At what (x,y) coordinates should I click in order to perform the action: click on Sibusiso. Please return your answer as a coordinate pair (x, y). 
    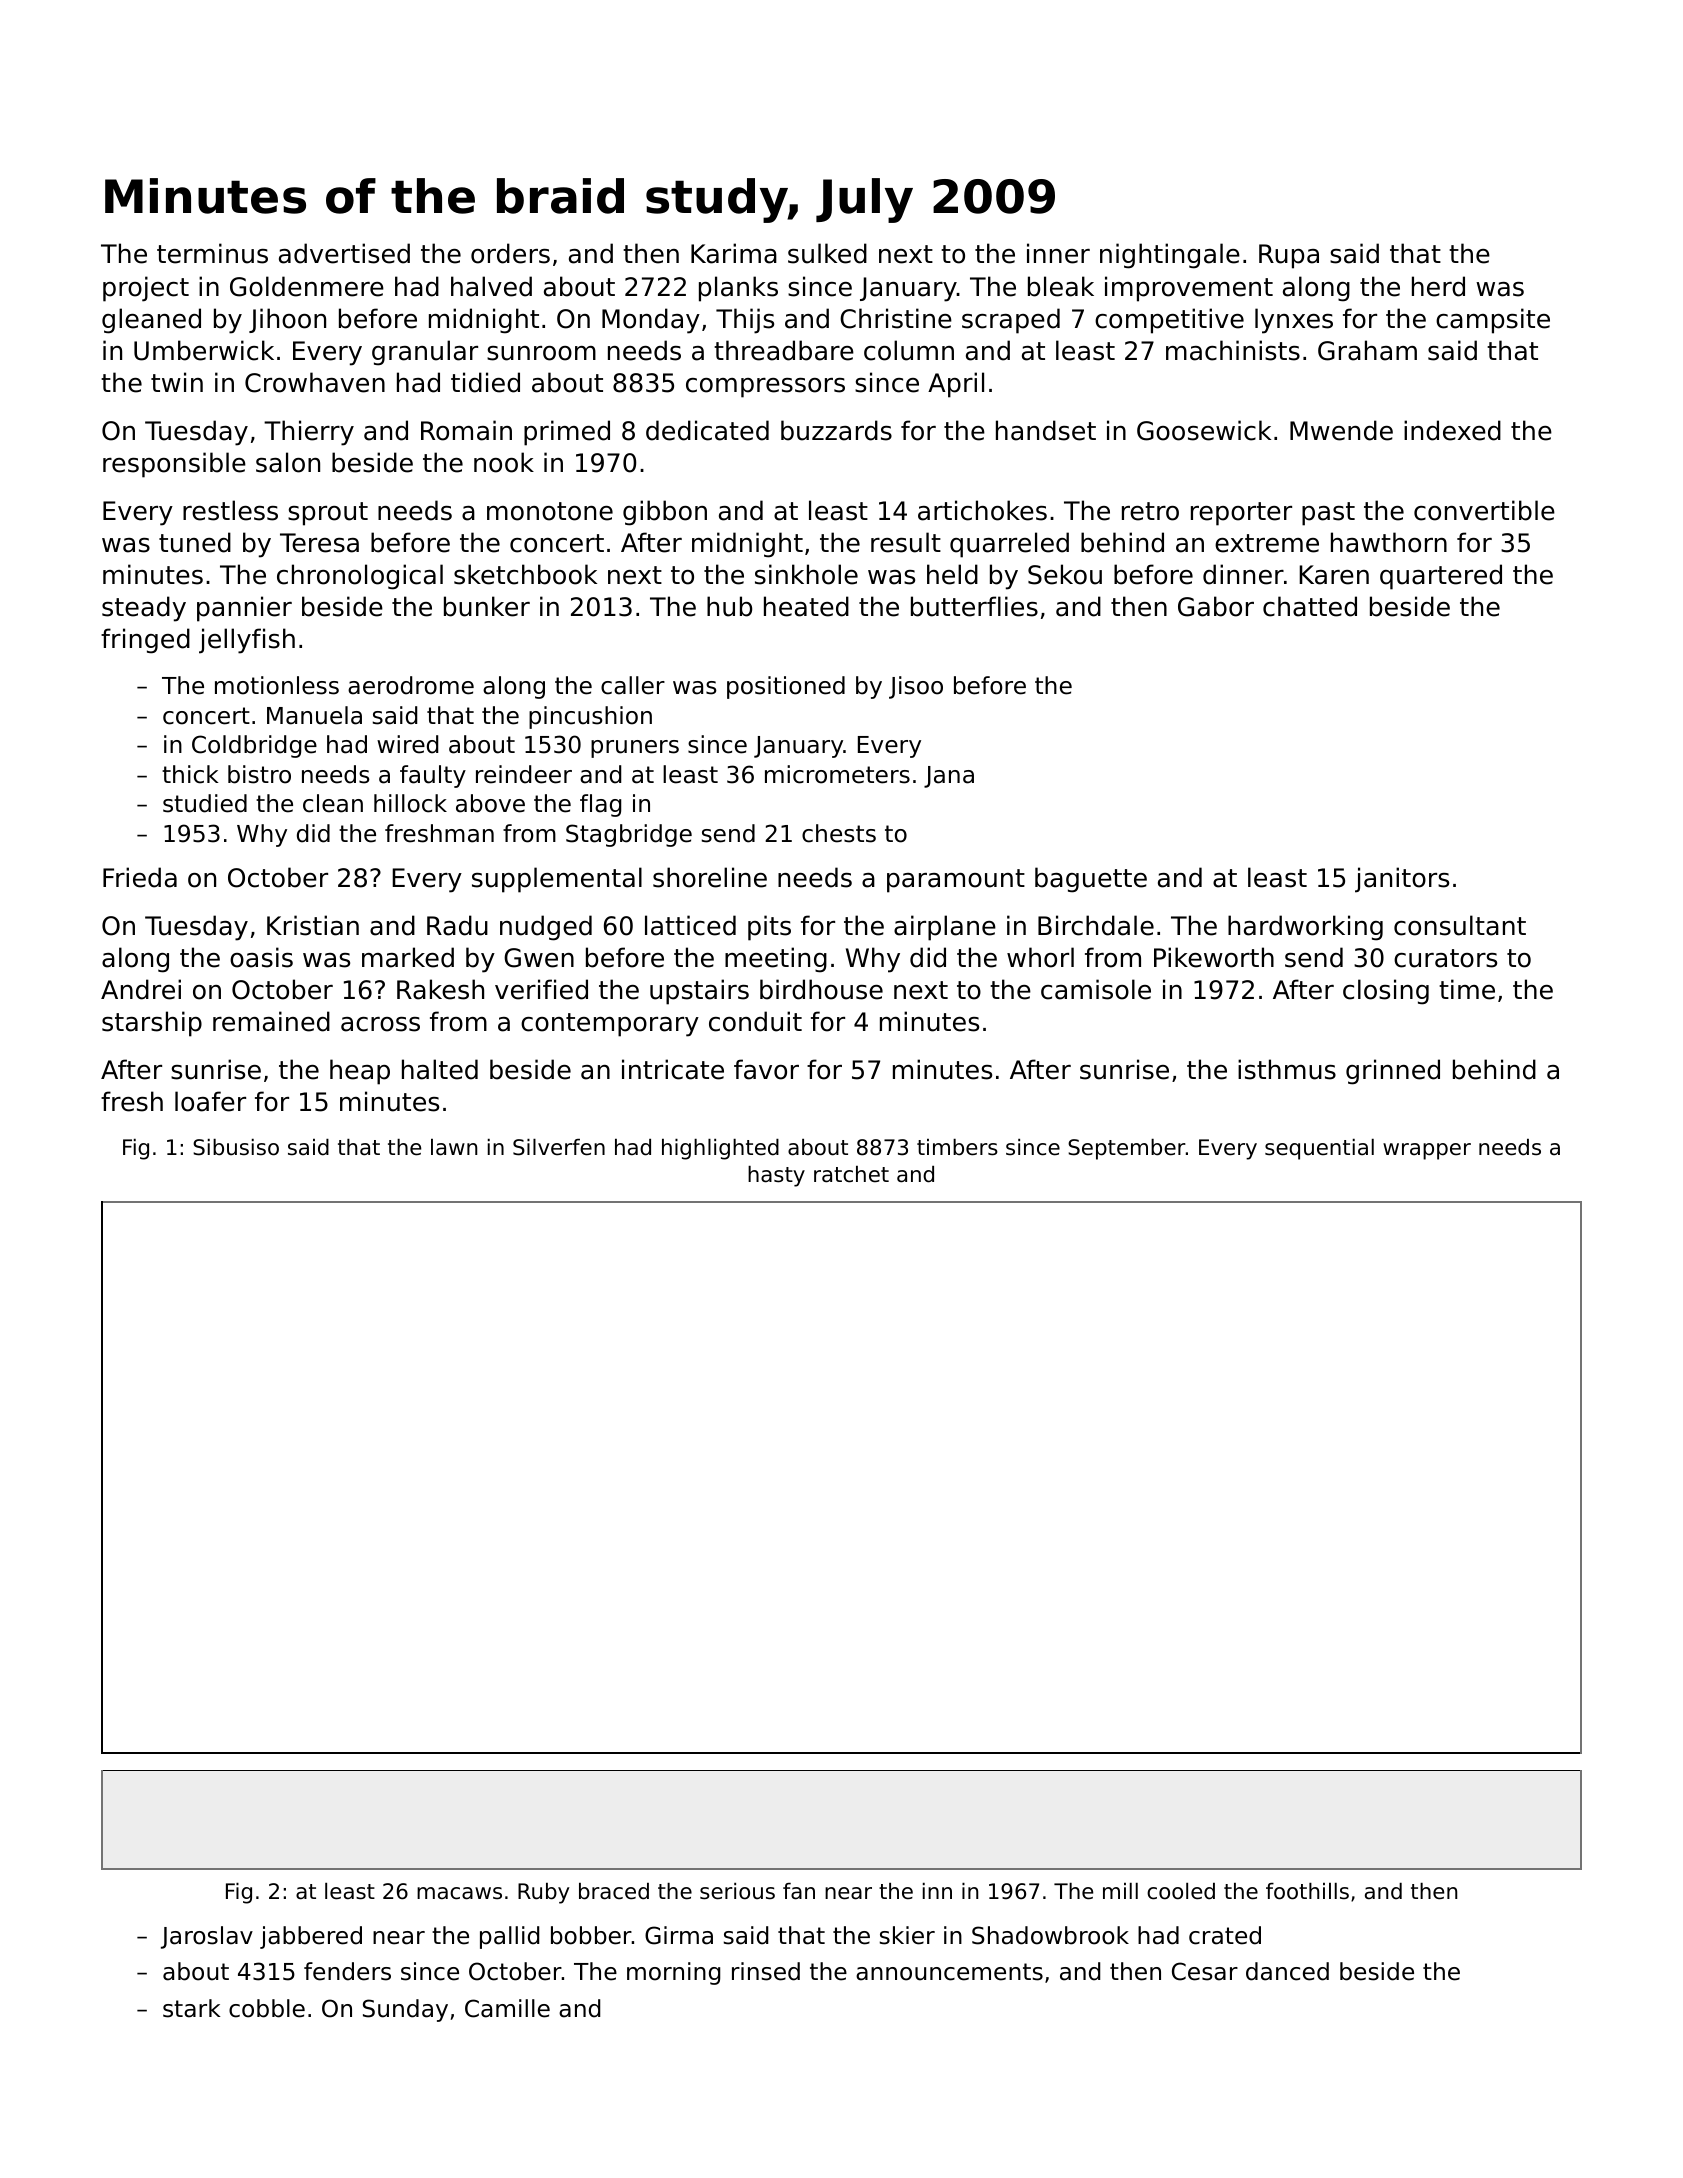
    Looking at the image, I should click on (236, 1147).
